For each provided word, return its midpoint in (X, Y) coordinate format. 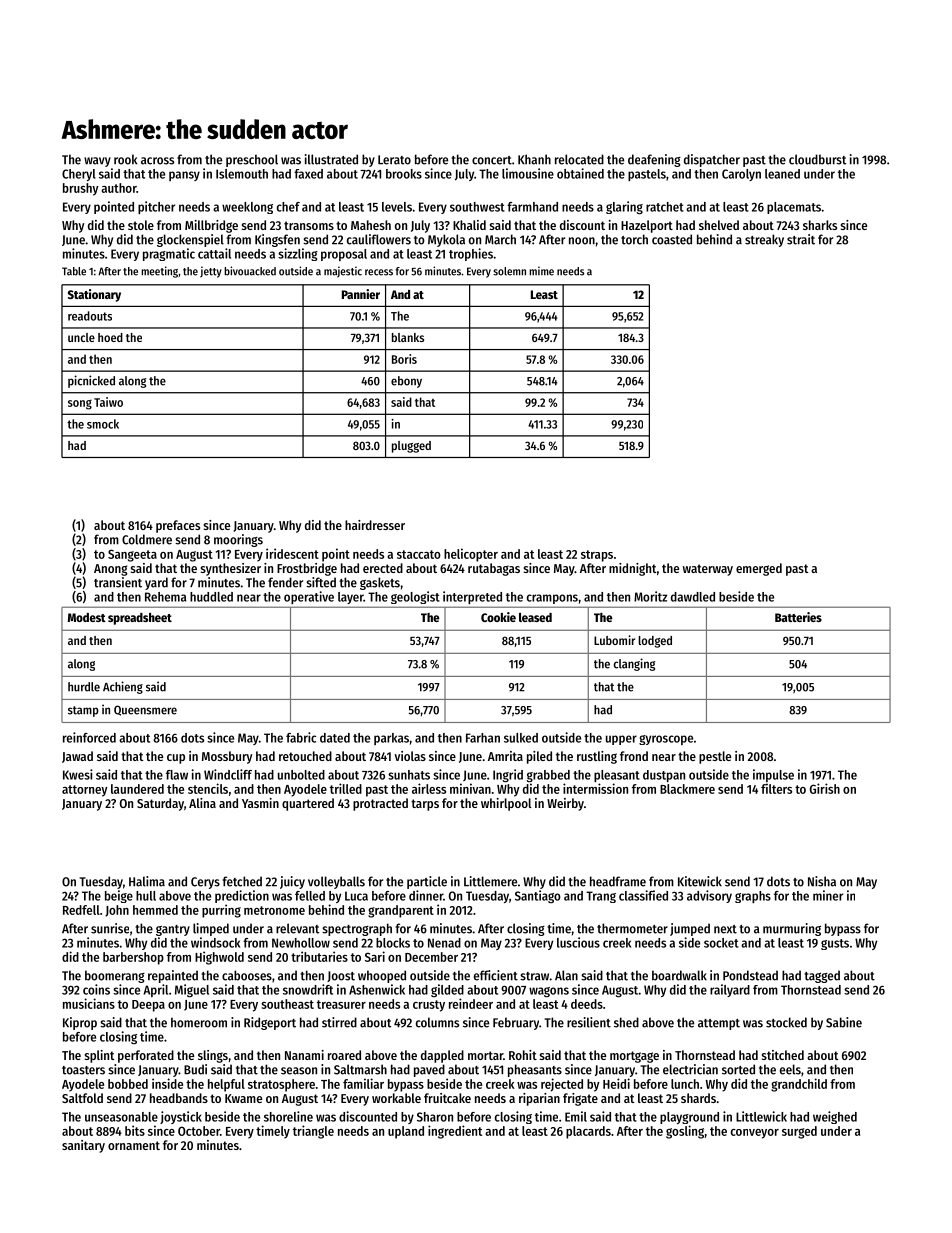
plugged (411, 447)
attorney (85, 791)
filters (776, 788)
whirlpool (506, 804)
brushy (81, 189)
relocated (579, 159)
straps (597, 556)
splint (99, 1056)
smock (103, 424)
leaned (782, 174)
